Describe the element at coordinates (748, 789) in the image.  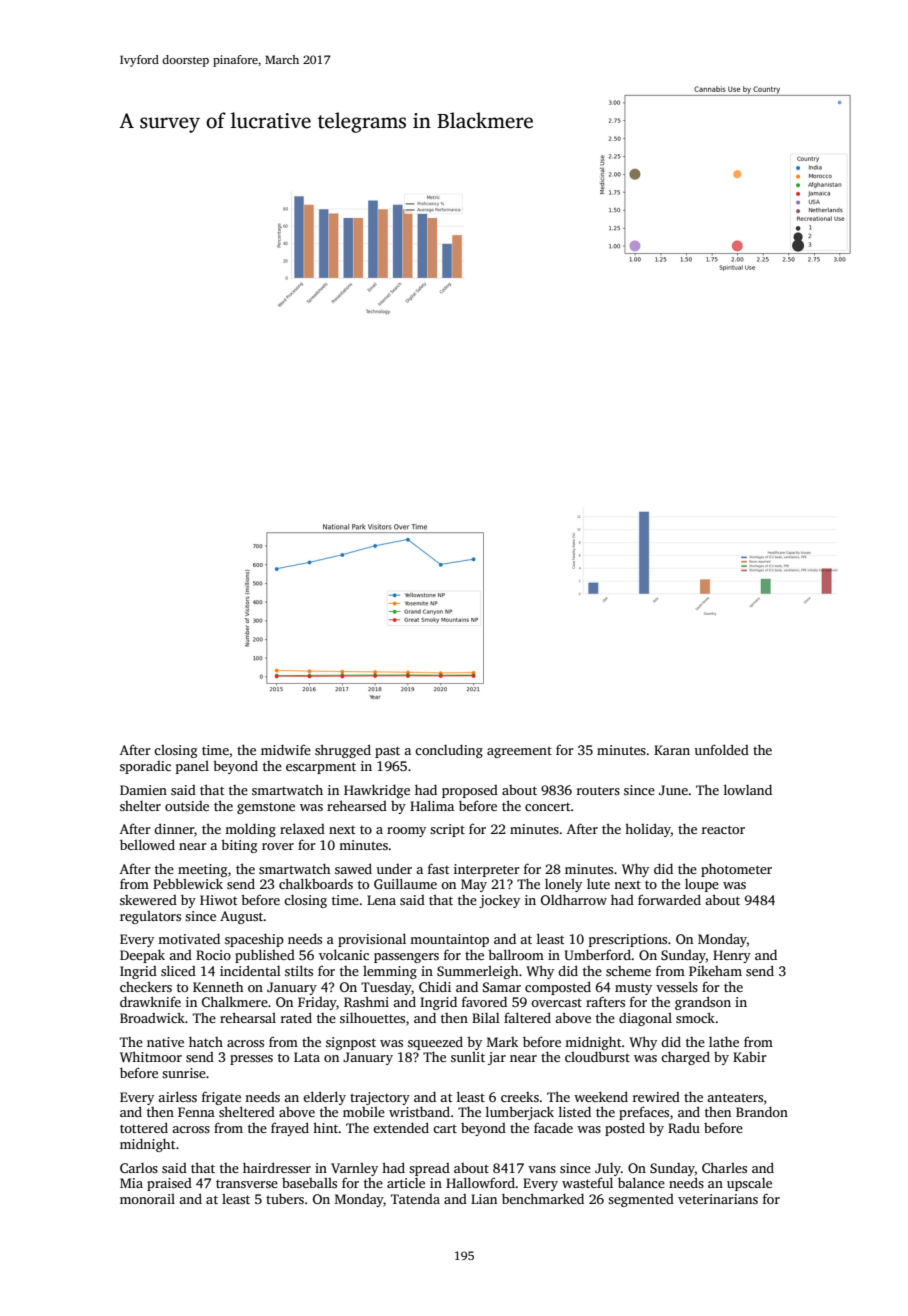
I see `lowland` at that location.
